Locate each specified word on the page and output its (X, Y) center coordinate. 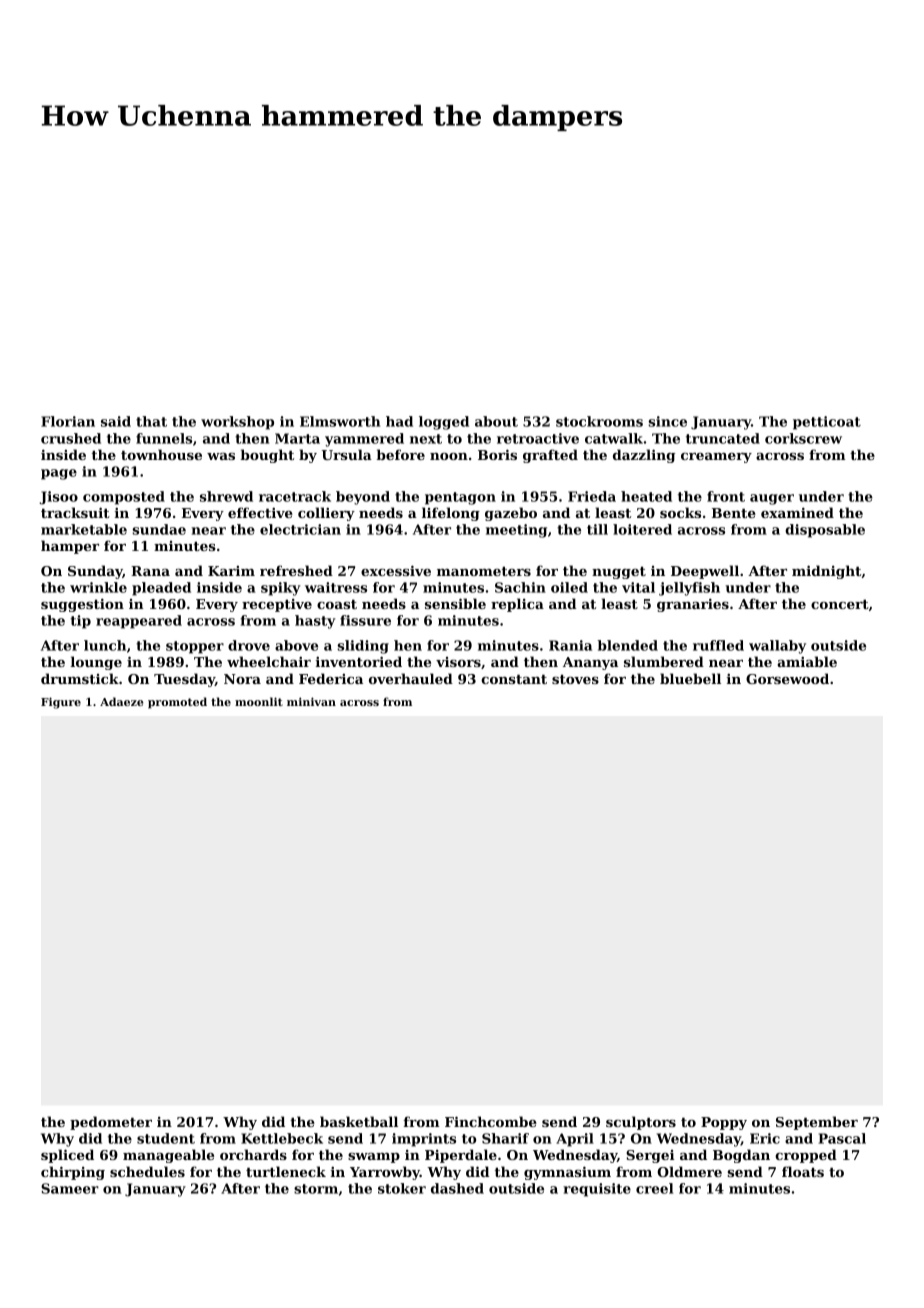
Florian (68, 421)
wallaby (777, 647)
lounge (96, 663)
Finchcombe (491, 1121)
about (496, 421)
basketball (359, 1121)
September (817, 1123)
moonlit (259, 701)
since (667, 421)
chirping (73, 1173)
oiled (569, 587)
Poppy (724, 1123)
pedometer (111, 1123)
